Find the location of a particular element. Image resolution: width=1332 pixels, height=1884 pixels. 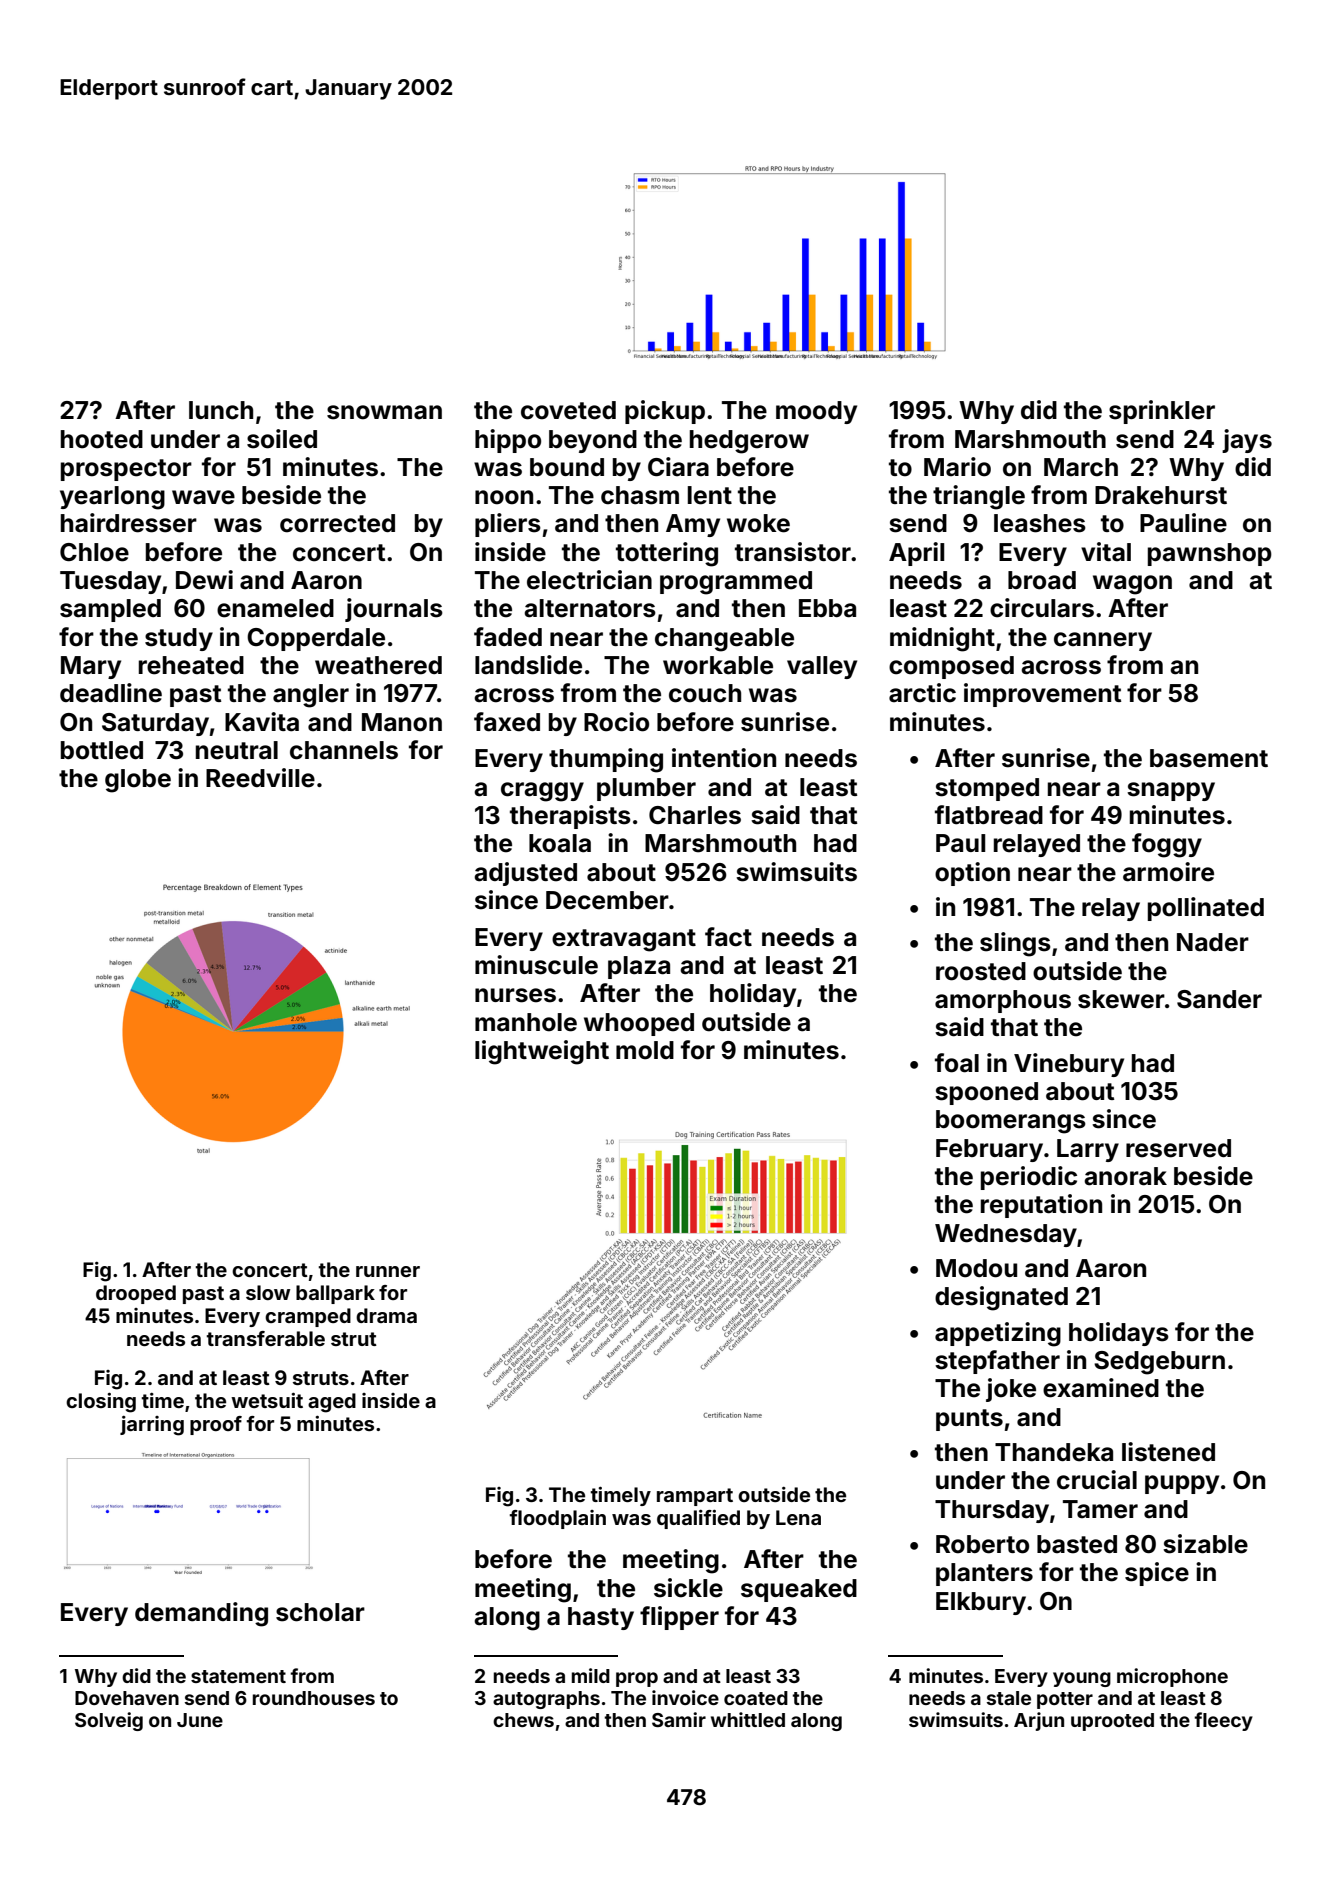

mold is located at coordinates (645, 1050).
